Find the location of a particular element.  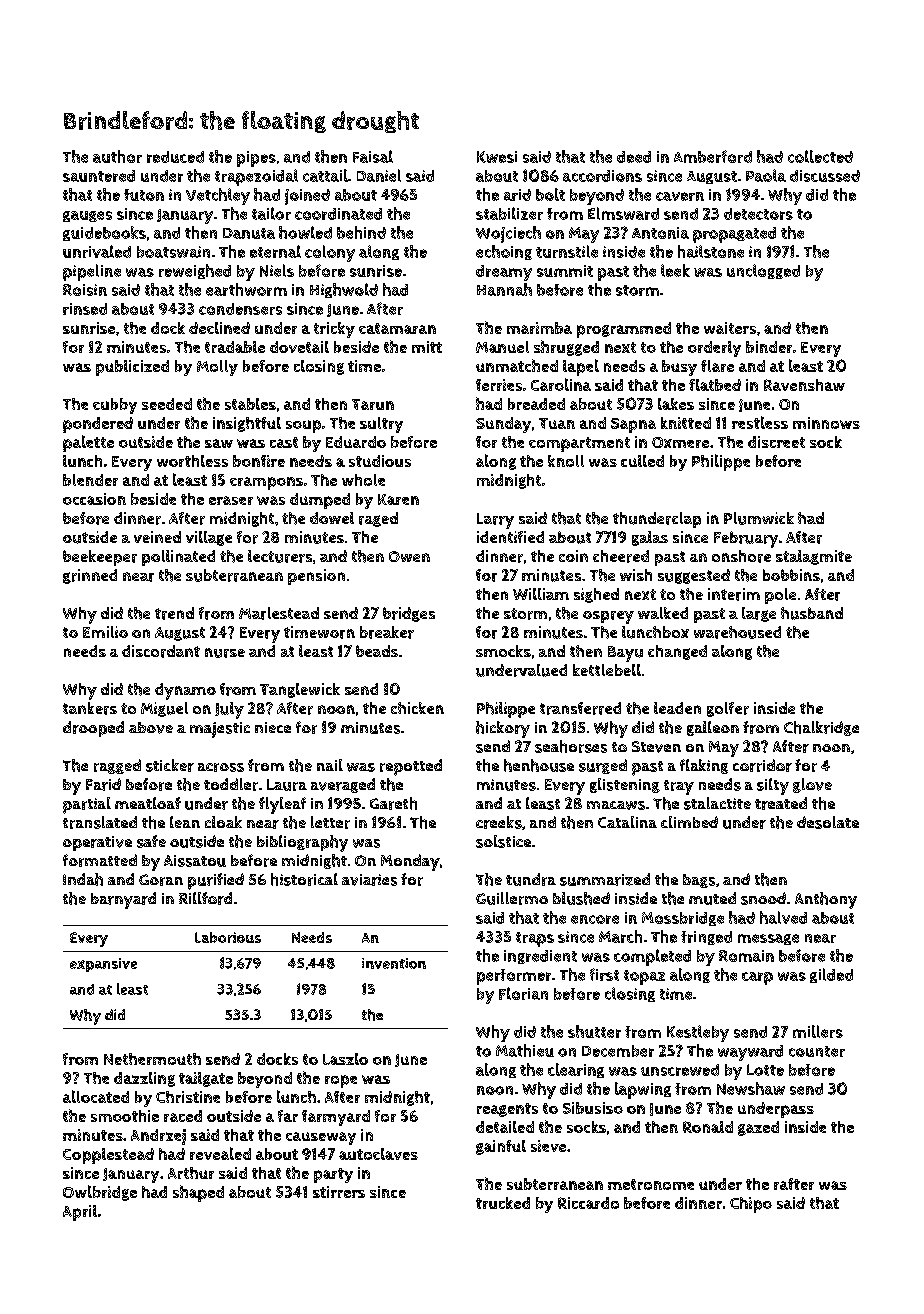

collected is located at coordinates (820, 156).
